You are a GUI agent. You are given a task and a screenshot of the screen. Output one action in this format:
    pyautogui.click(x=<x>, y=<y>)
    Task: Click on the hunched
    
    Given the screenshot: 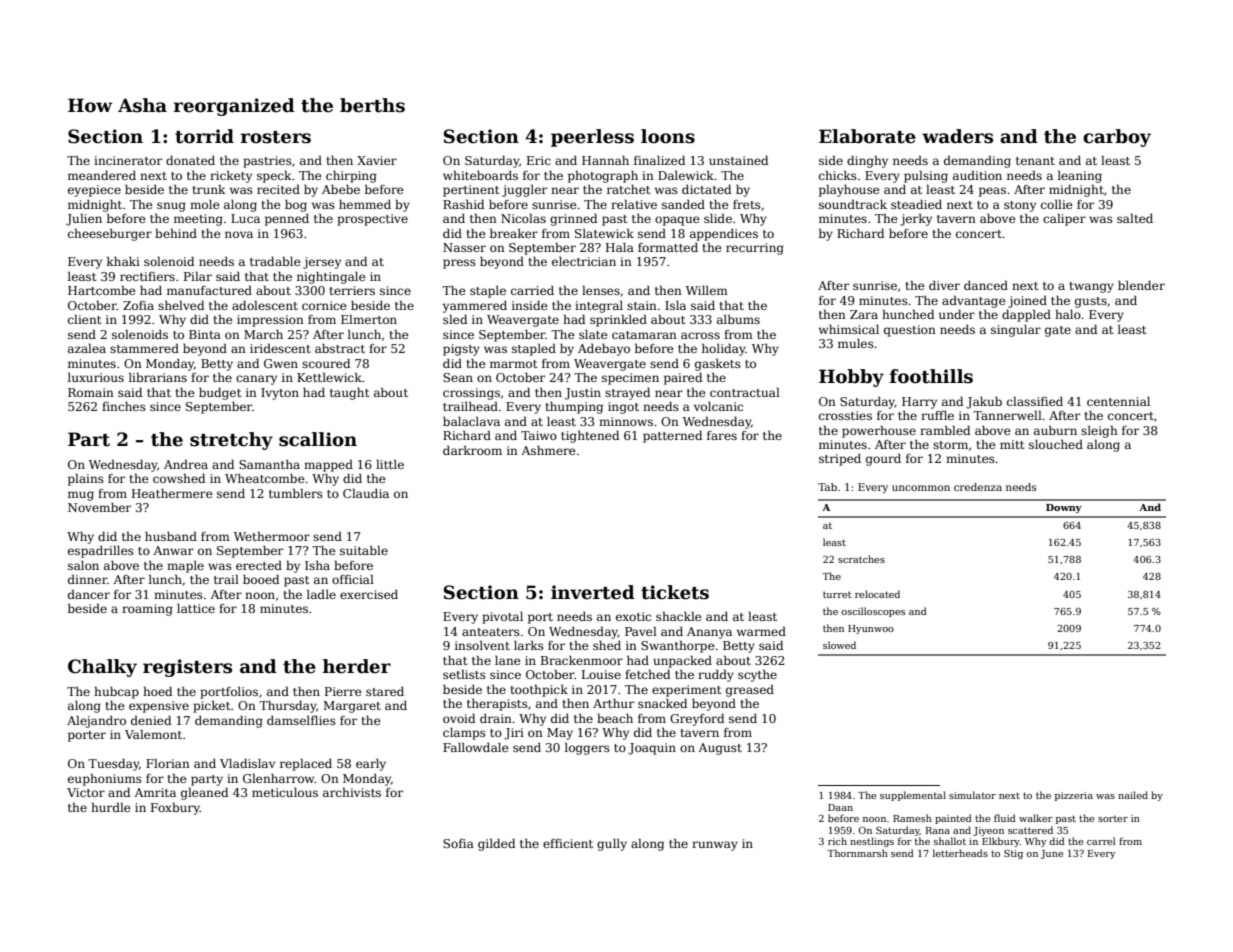 What is the action you would take?
    pyautogui.click(x=908, y=314)
